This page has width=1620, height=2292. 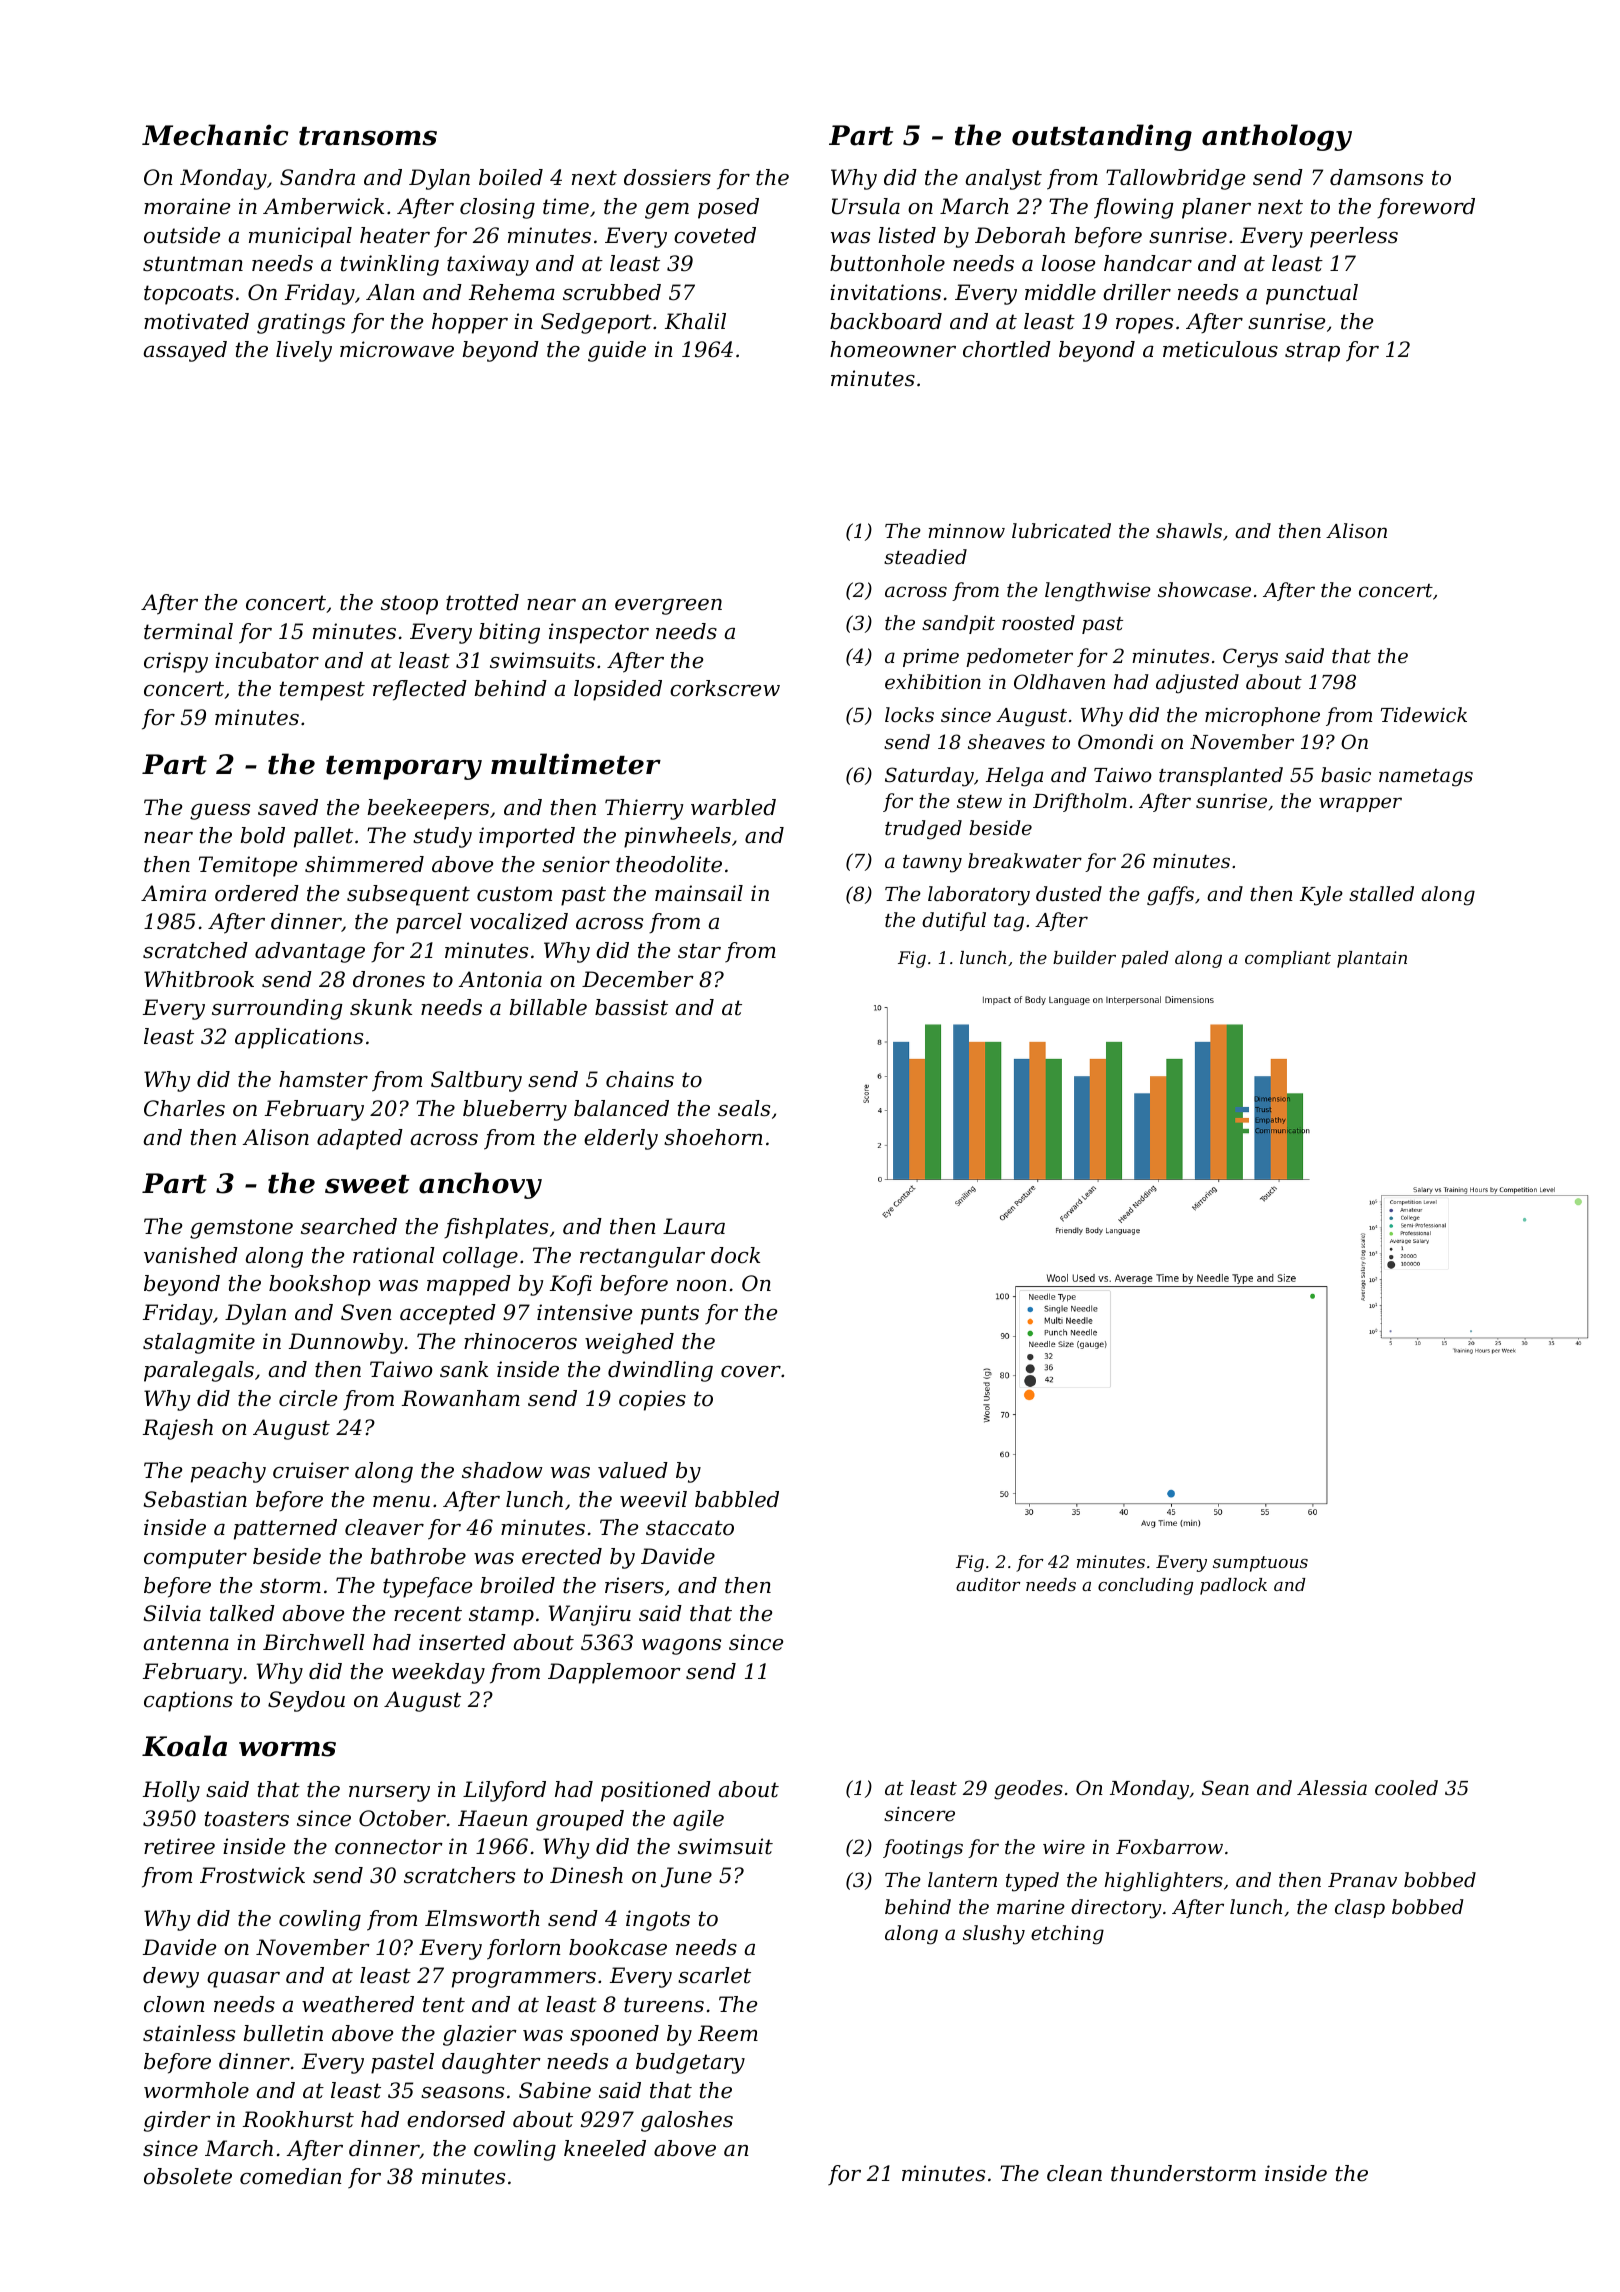 What do you see at coordinates (1260, 1564) in the page?
I see `sumptuous` at bounding box center [1260, 1564].
